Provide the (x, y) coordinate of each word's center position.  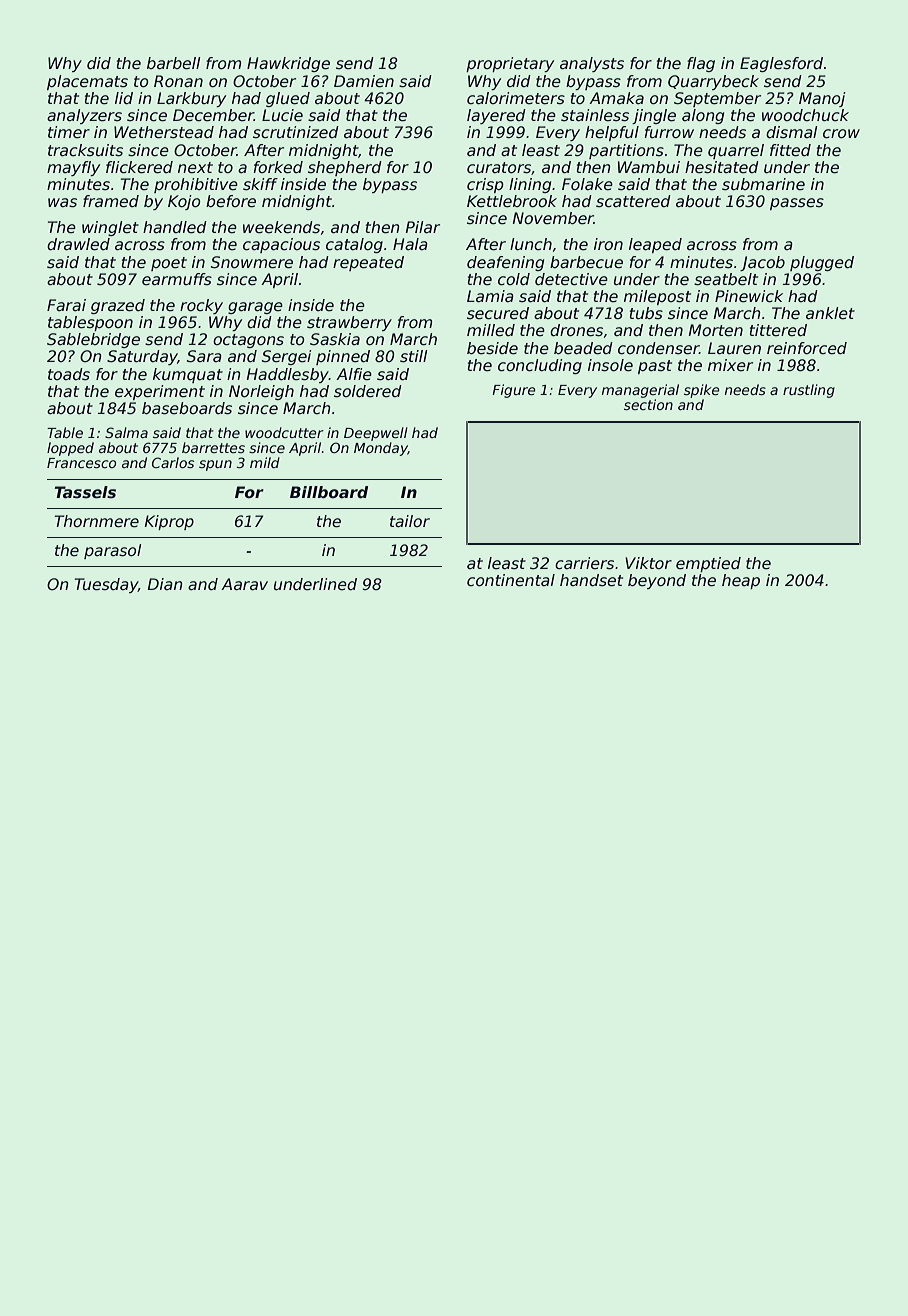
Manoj (822, 99)
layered (496, 116)
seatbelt (726, 279)
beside (492, 348)
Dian (165, 584)
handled (175, 227)
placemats (87, 82)
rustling (809, 391)
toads (69, 374)
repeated (368, 263)
